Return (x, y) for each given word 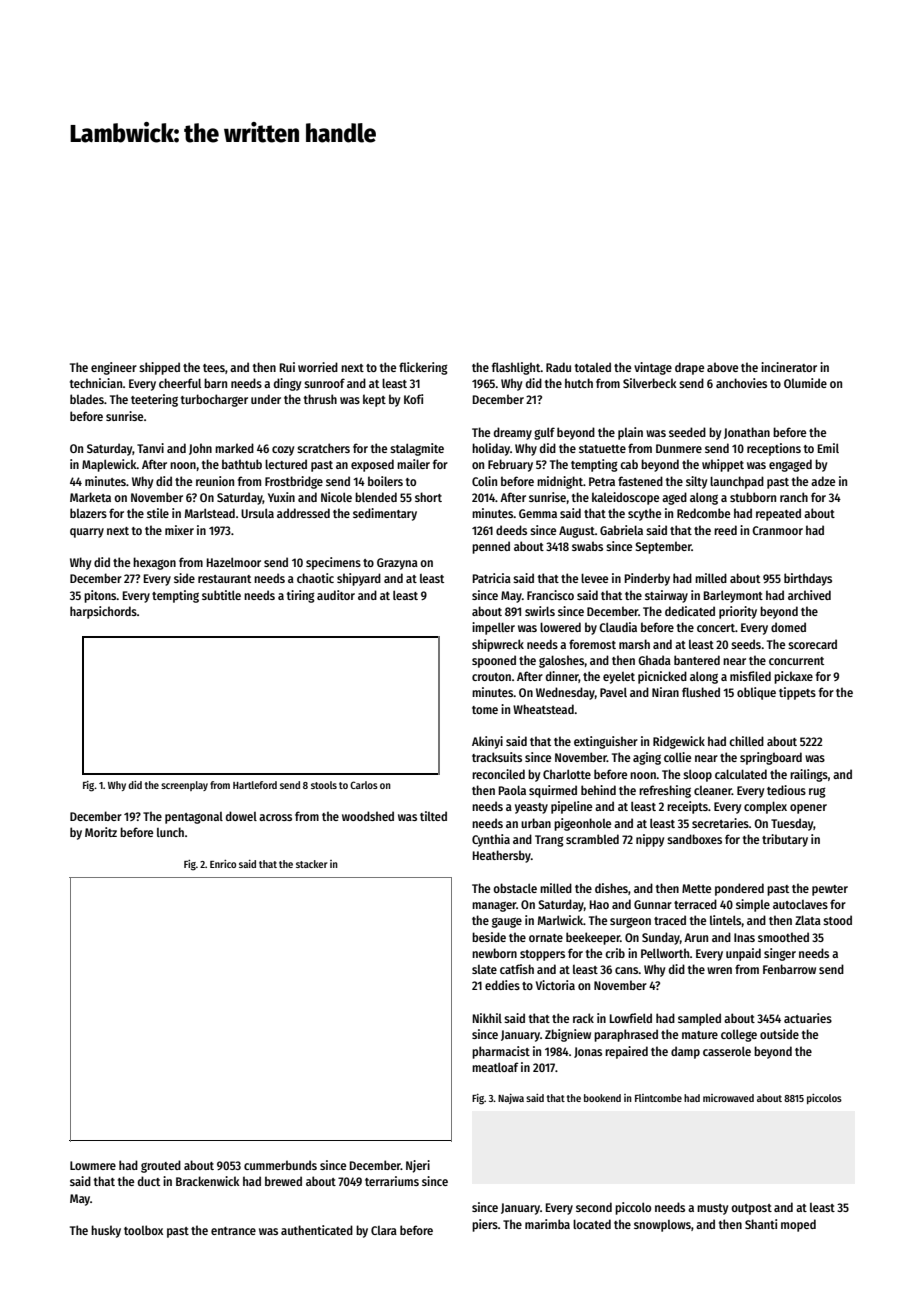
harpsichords (103, 612)
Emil (828, 448)
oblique (756, 693)
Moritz (101, 832)
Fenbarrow (789, 969)
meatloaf (495, 1067)
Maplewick (109, 465)
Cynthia (491, 840)
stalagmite (417, 449)
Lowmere (93, 1165)
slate (484, 969)
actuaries (808, 1018)
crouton (491, 677)
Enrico (223, 864)
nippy (650, 840)
